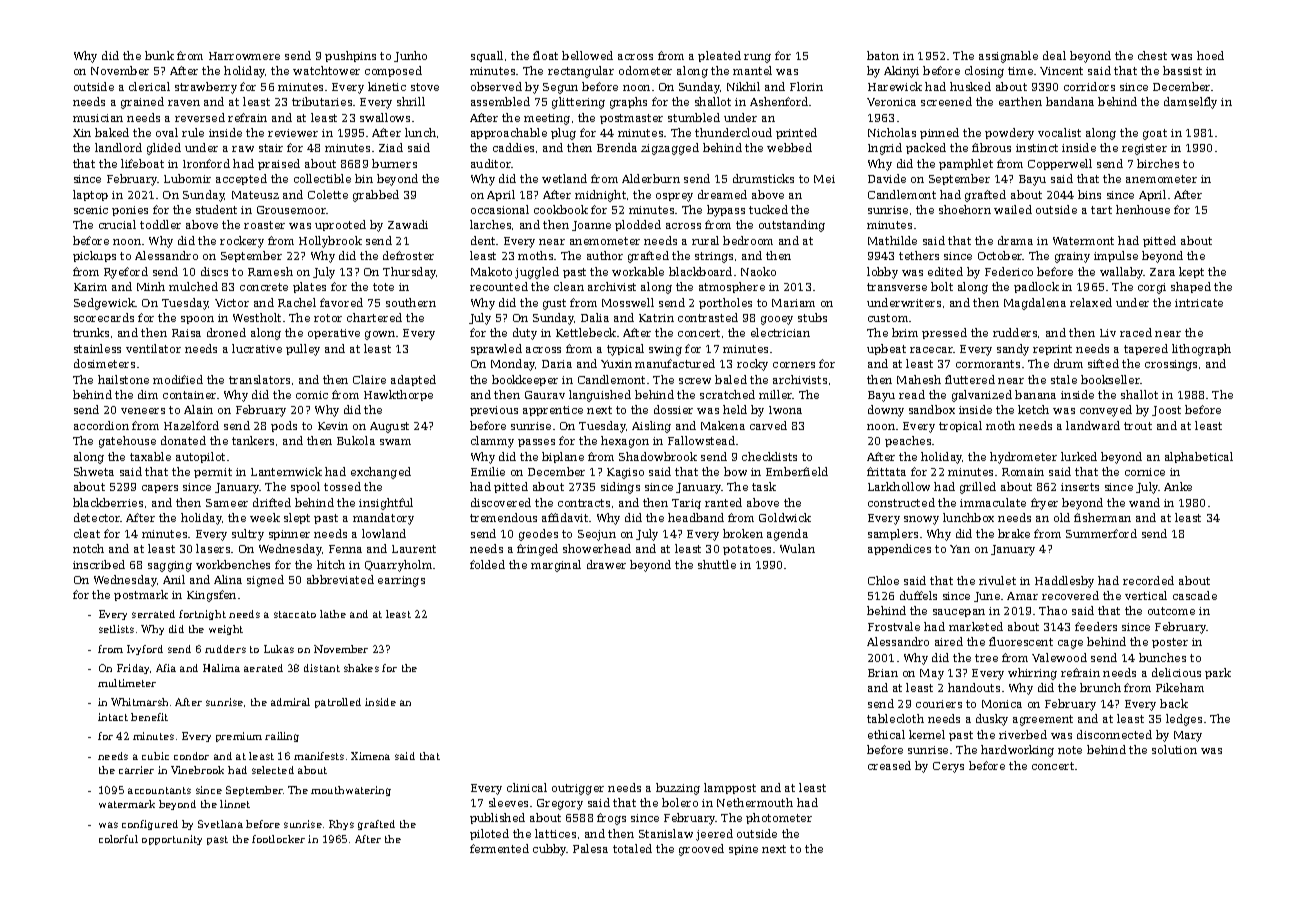 This document has height=924, width=1308. Describe the element at coordinates (987, 597) in the document. I see `June` at that location.
